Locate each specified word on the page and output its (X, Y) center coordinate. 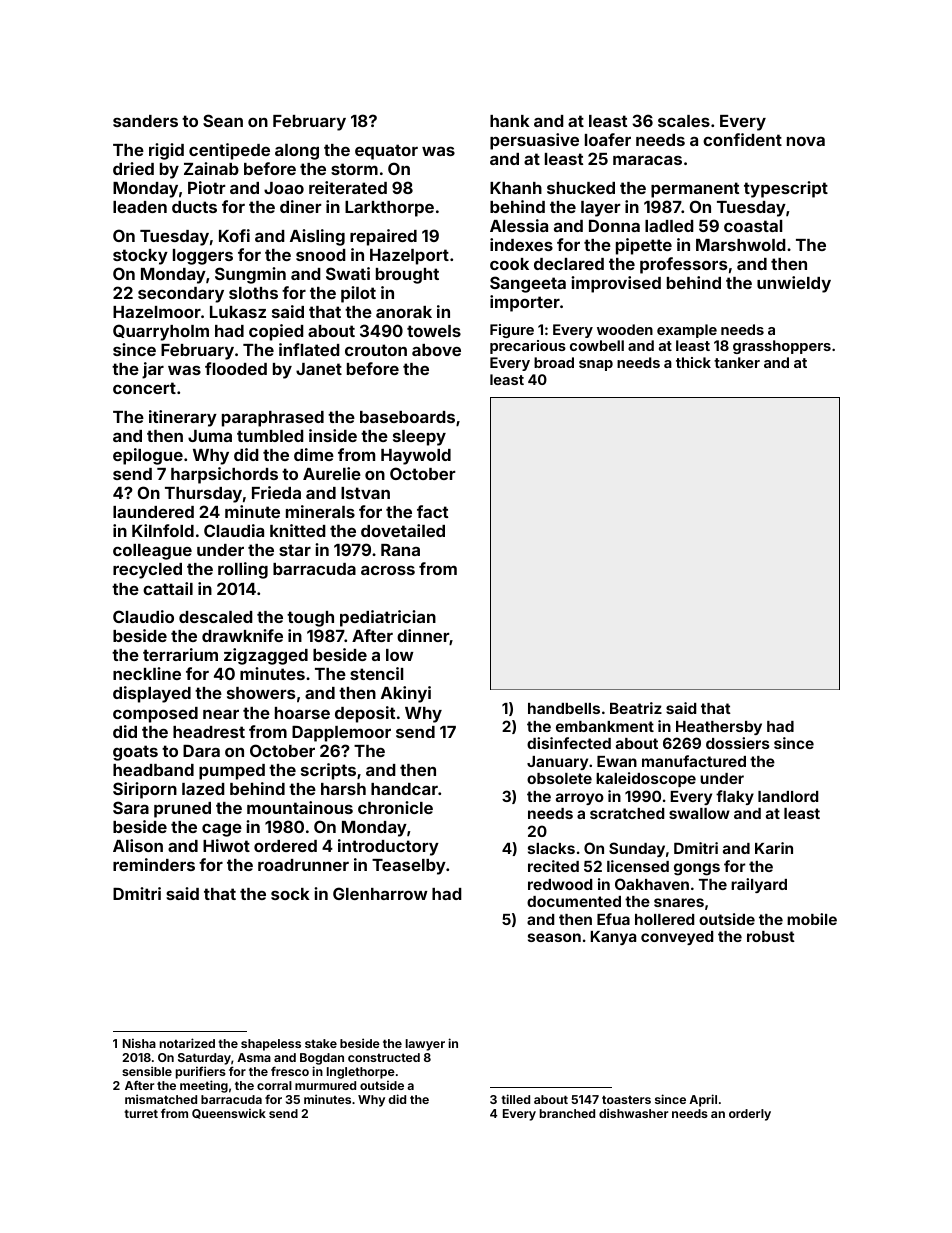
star (295, 550)
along (297, 152)
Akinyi (406, 694)
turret (141, 1113)
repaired (383, 237)
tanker (737, 362)
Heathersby (719, 728)
